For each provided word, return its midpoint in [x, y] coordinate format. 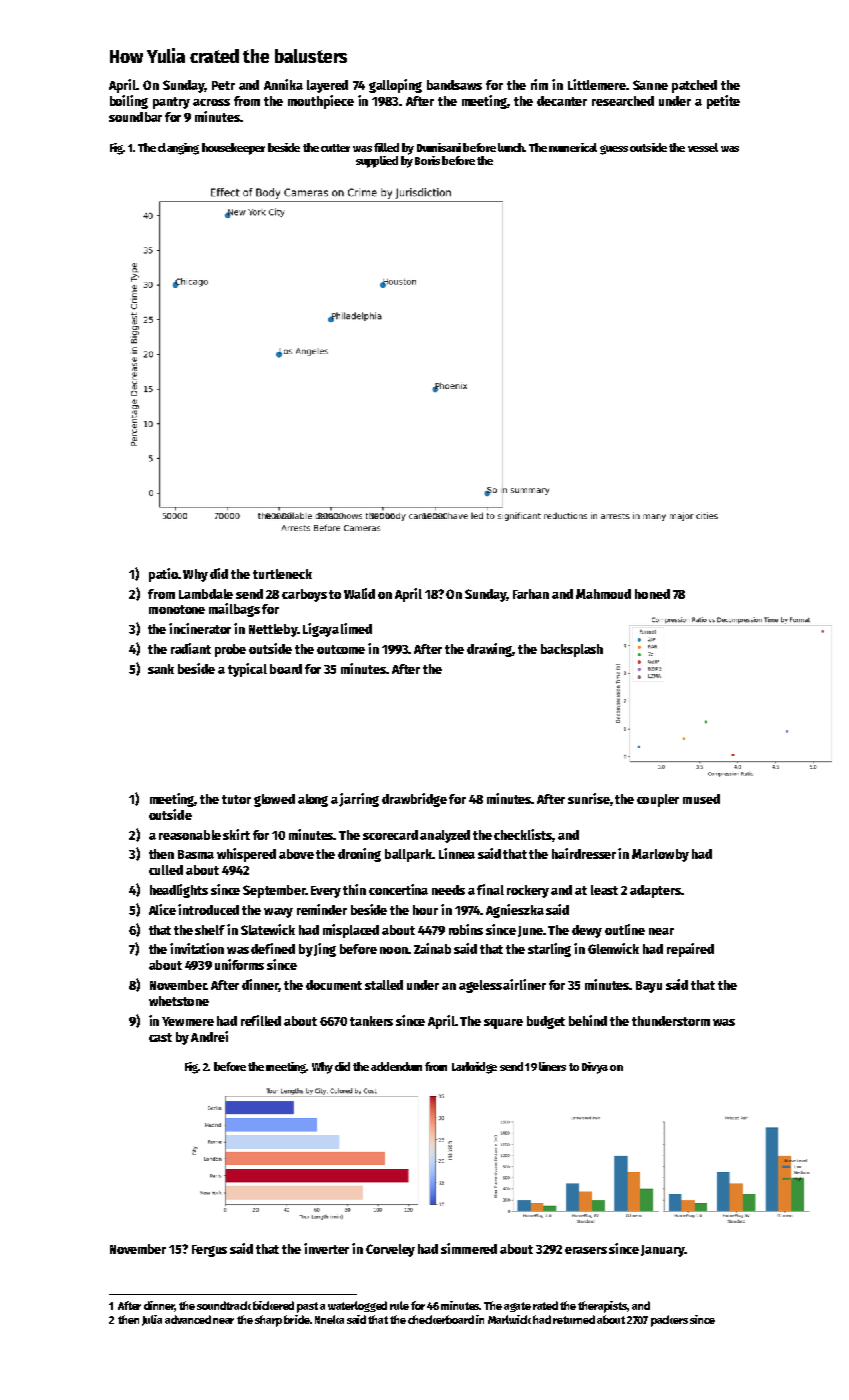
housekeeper [233, 149]
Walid [359, 593]
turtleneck [282, 574]
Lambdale [206, 594]
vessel [703, 147]
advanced [188, 1319]
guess [614, 150]
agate [517, 1307]
